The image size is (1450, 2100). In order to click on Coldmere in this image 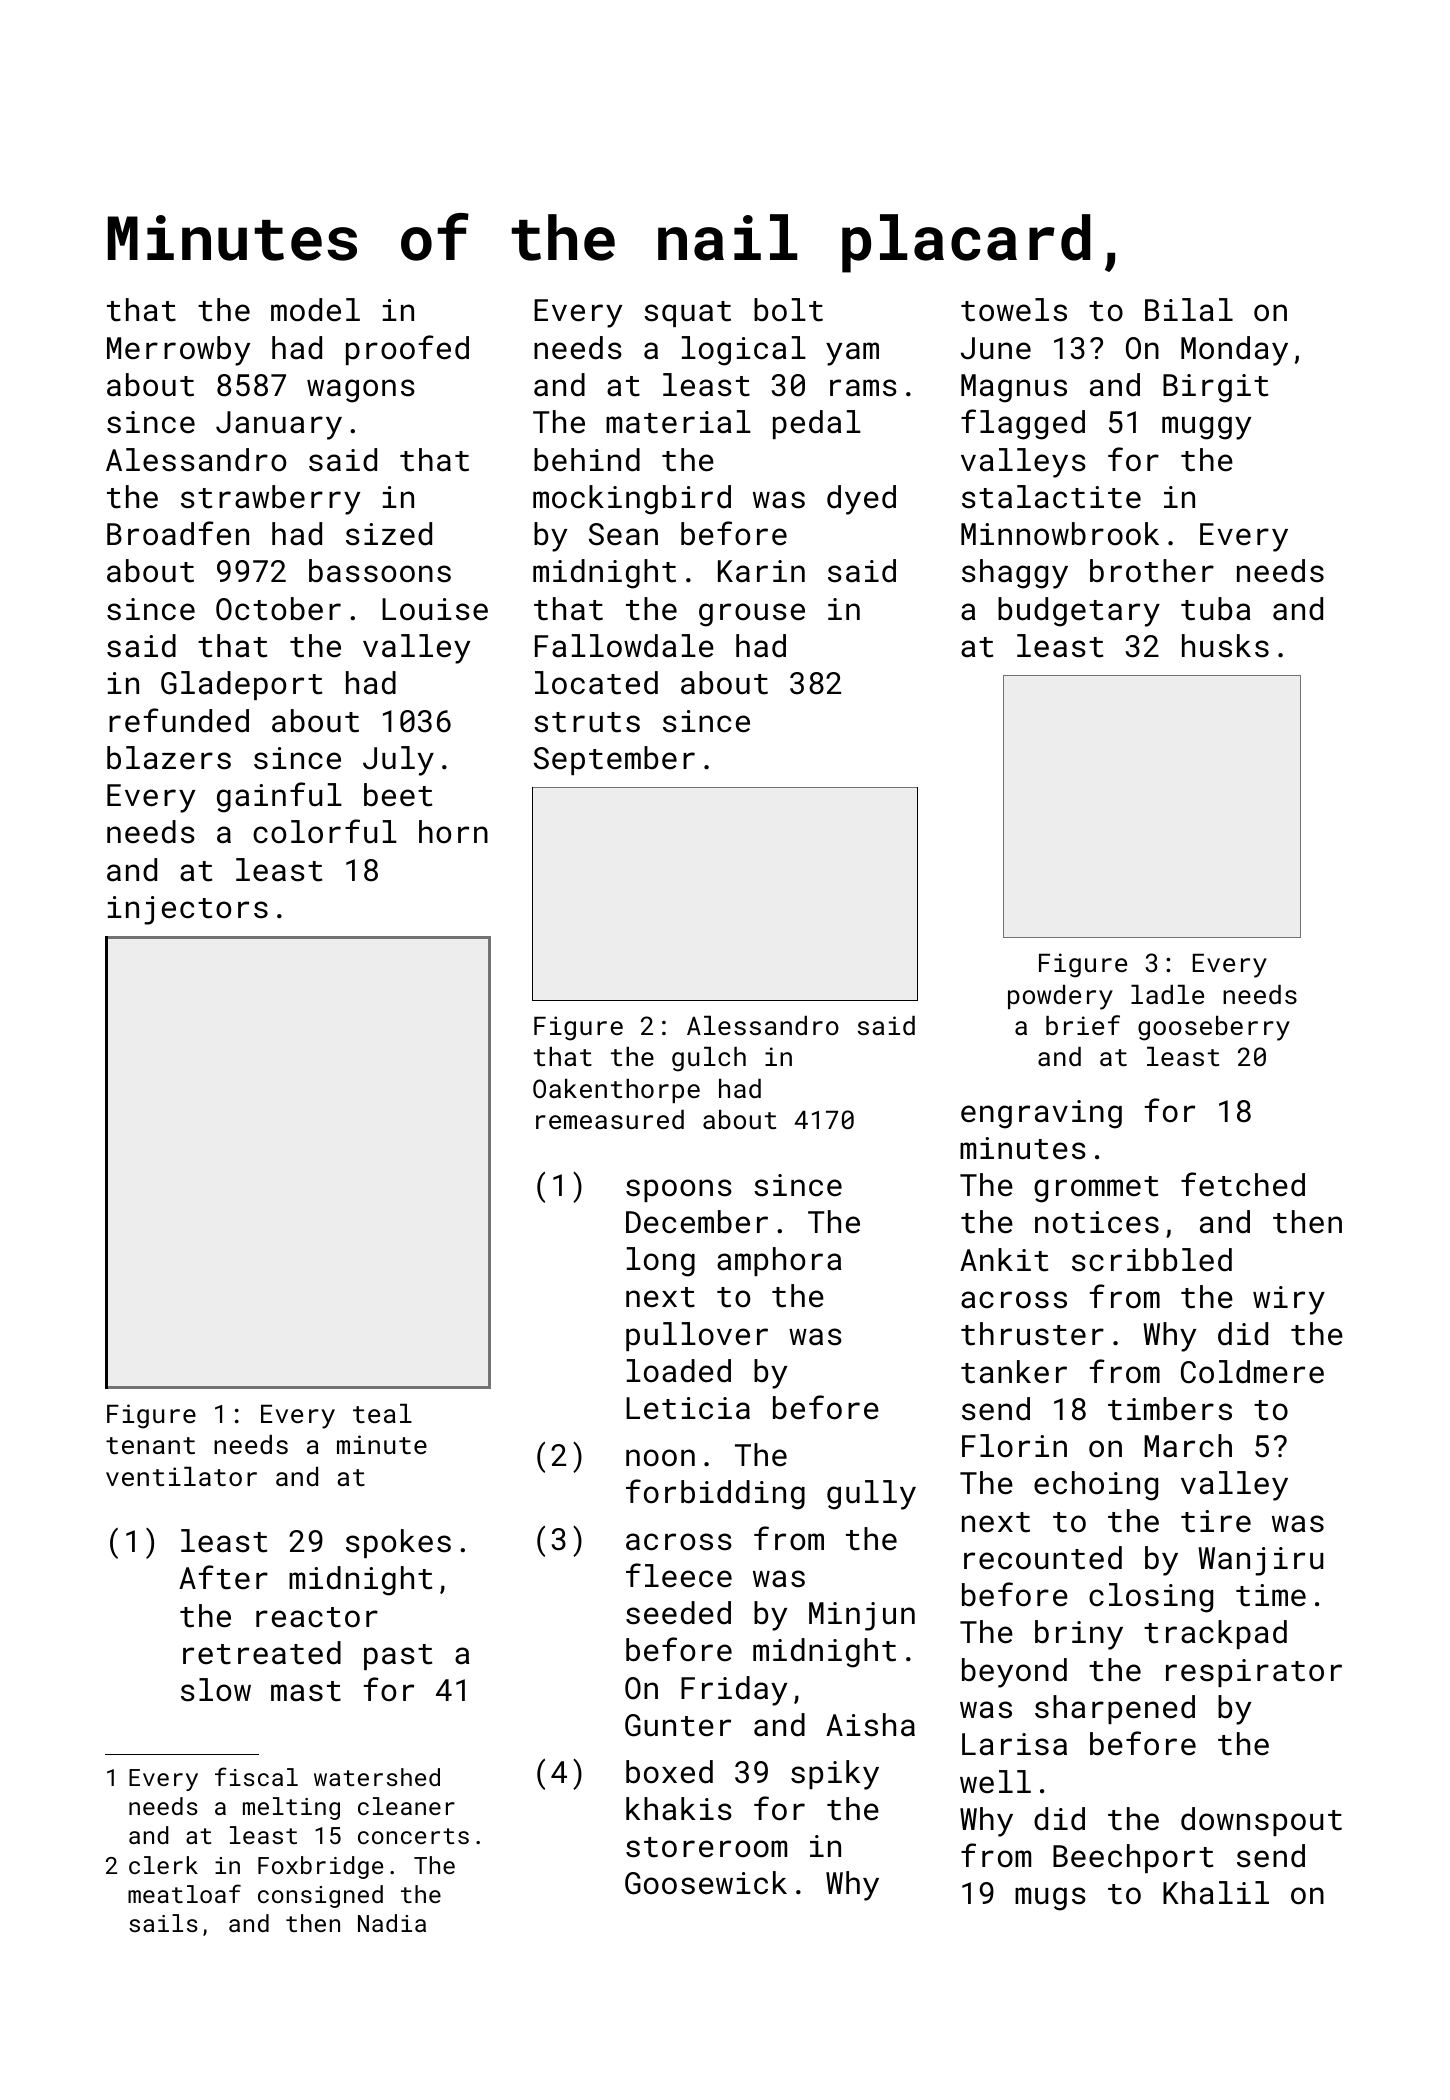, I will do `click(1252, 1372)`.
